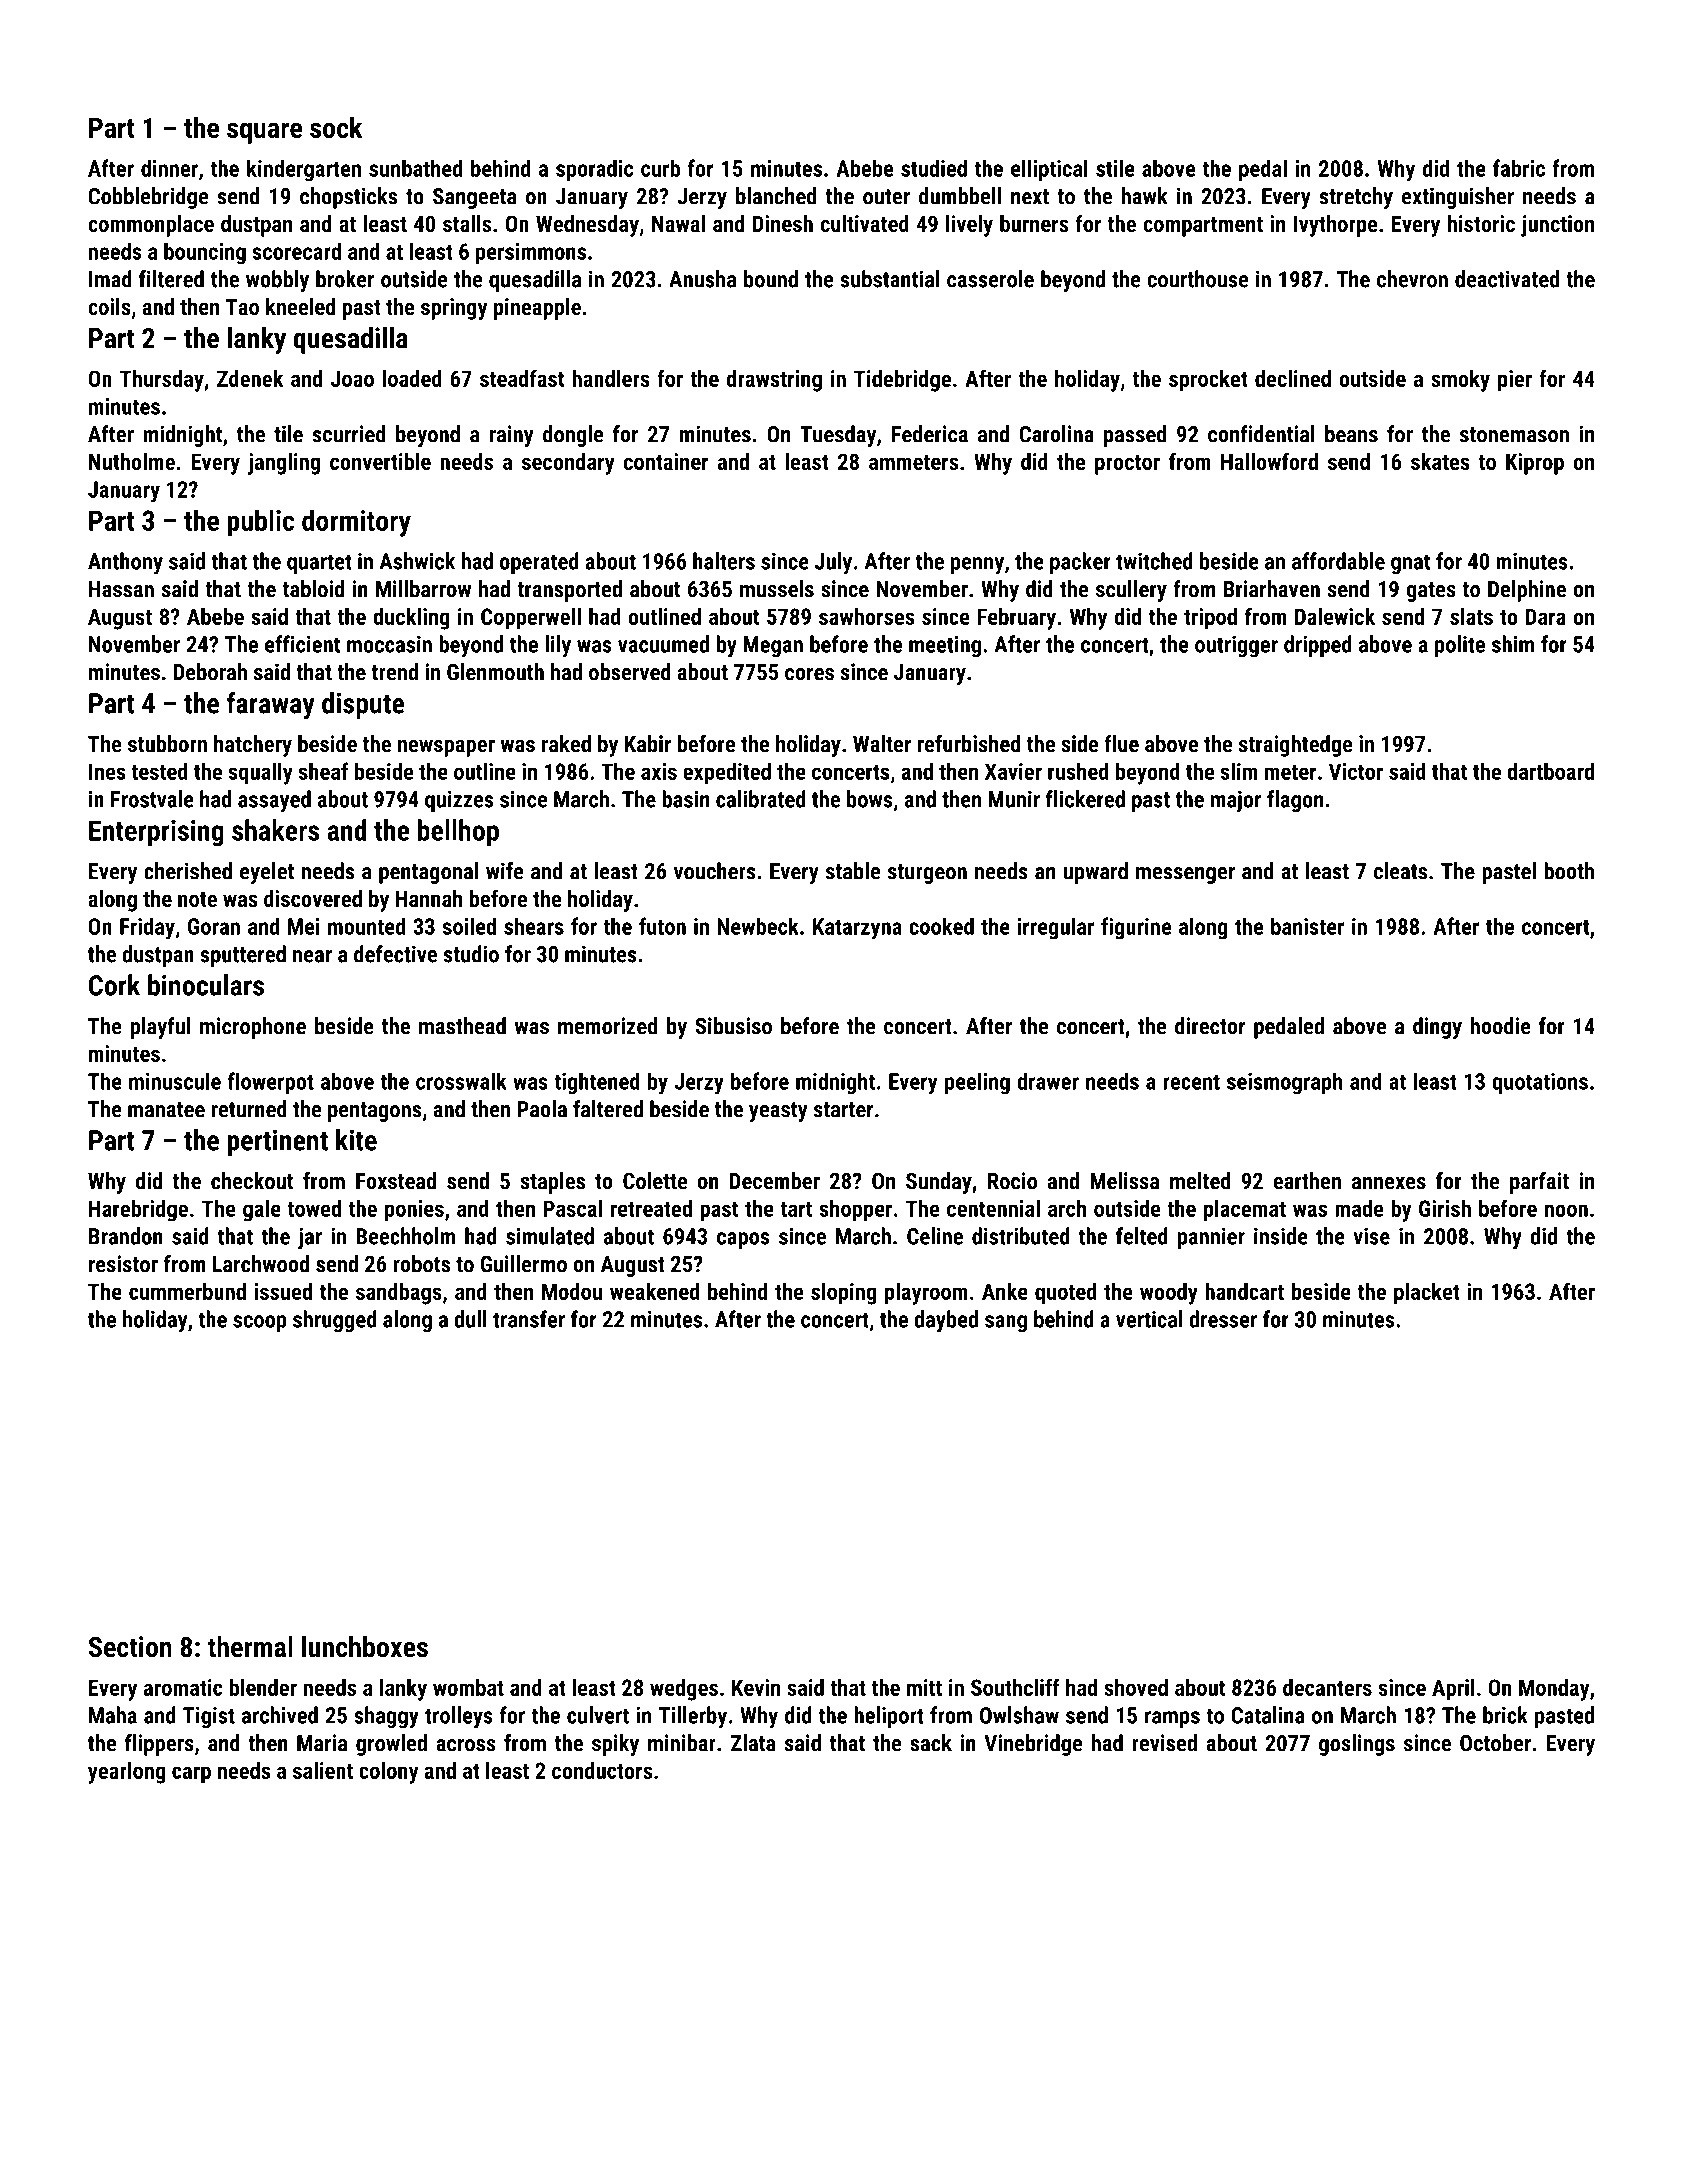  Describe the element at coordinates (993, 1208) in the screenshot. I see `centennial` at that location.
